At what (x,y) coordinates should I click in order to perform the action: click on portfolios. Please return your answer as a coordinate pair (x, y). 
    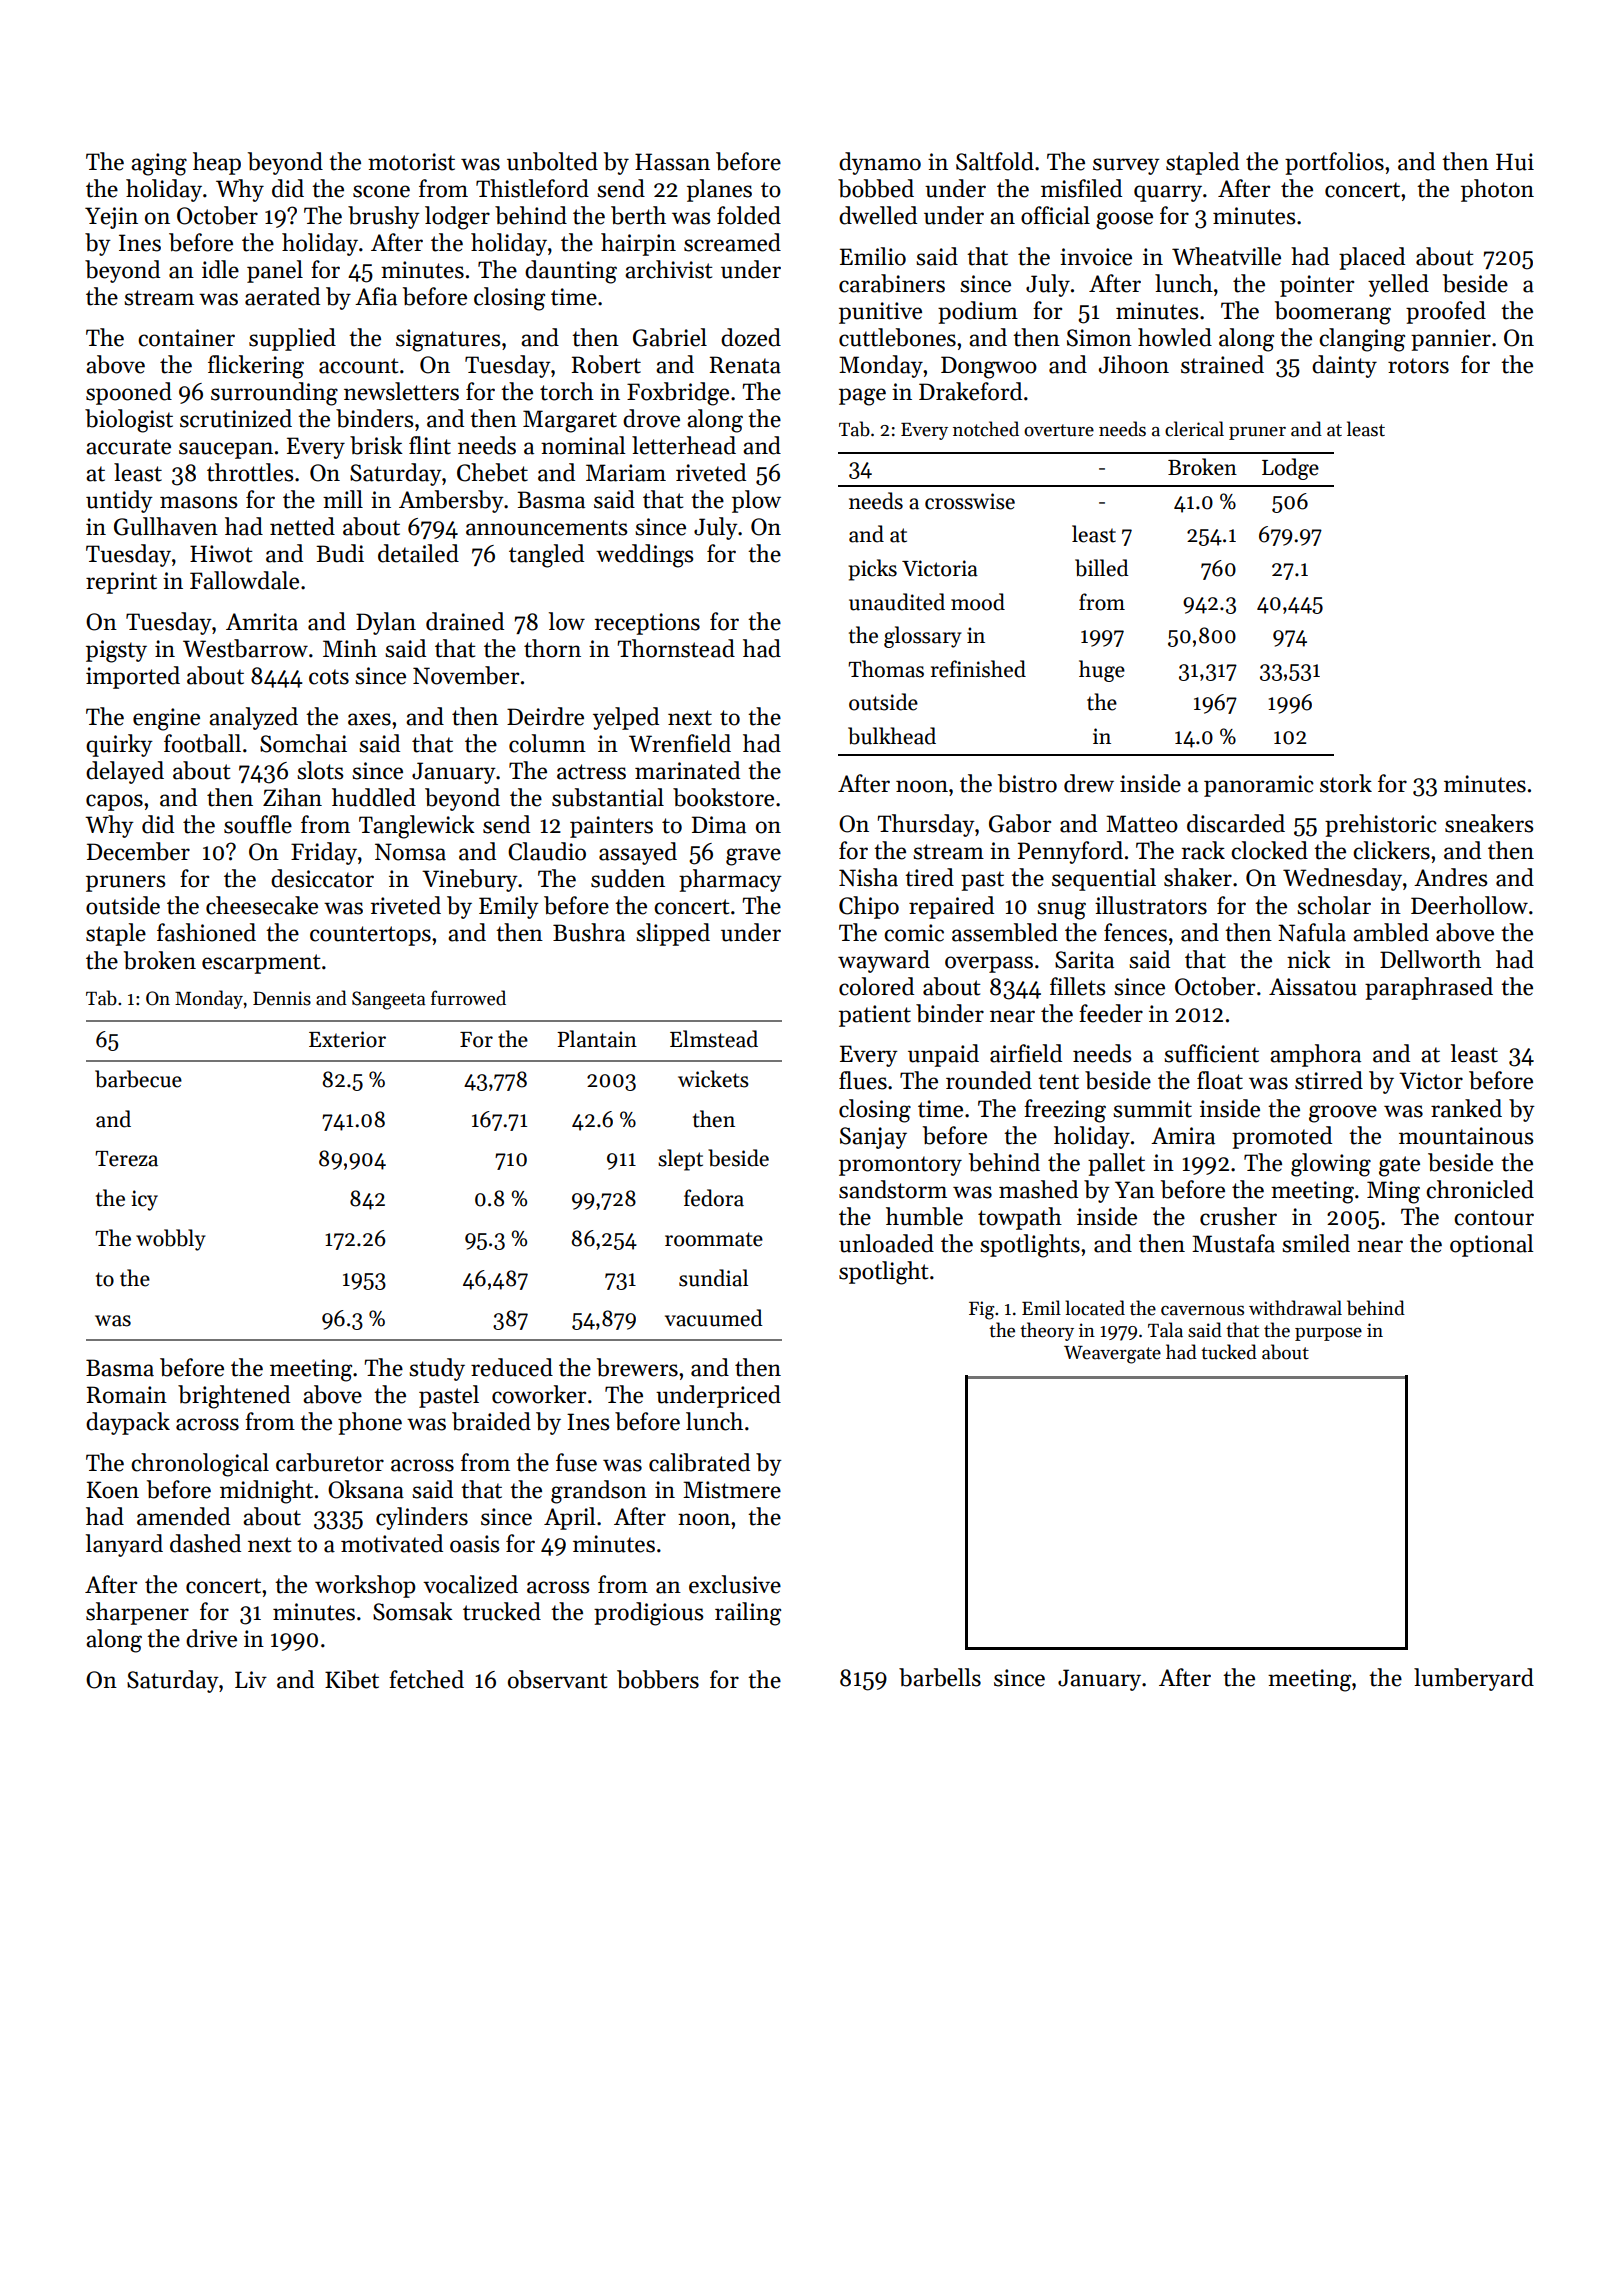
    Looking at the image, I should click on (1334, 163).
